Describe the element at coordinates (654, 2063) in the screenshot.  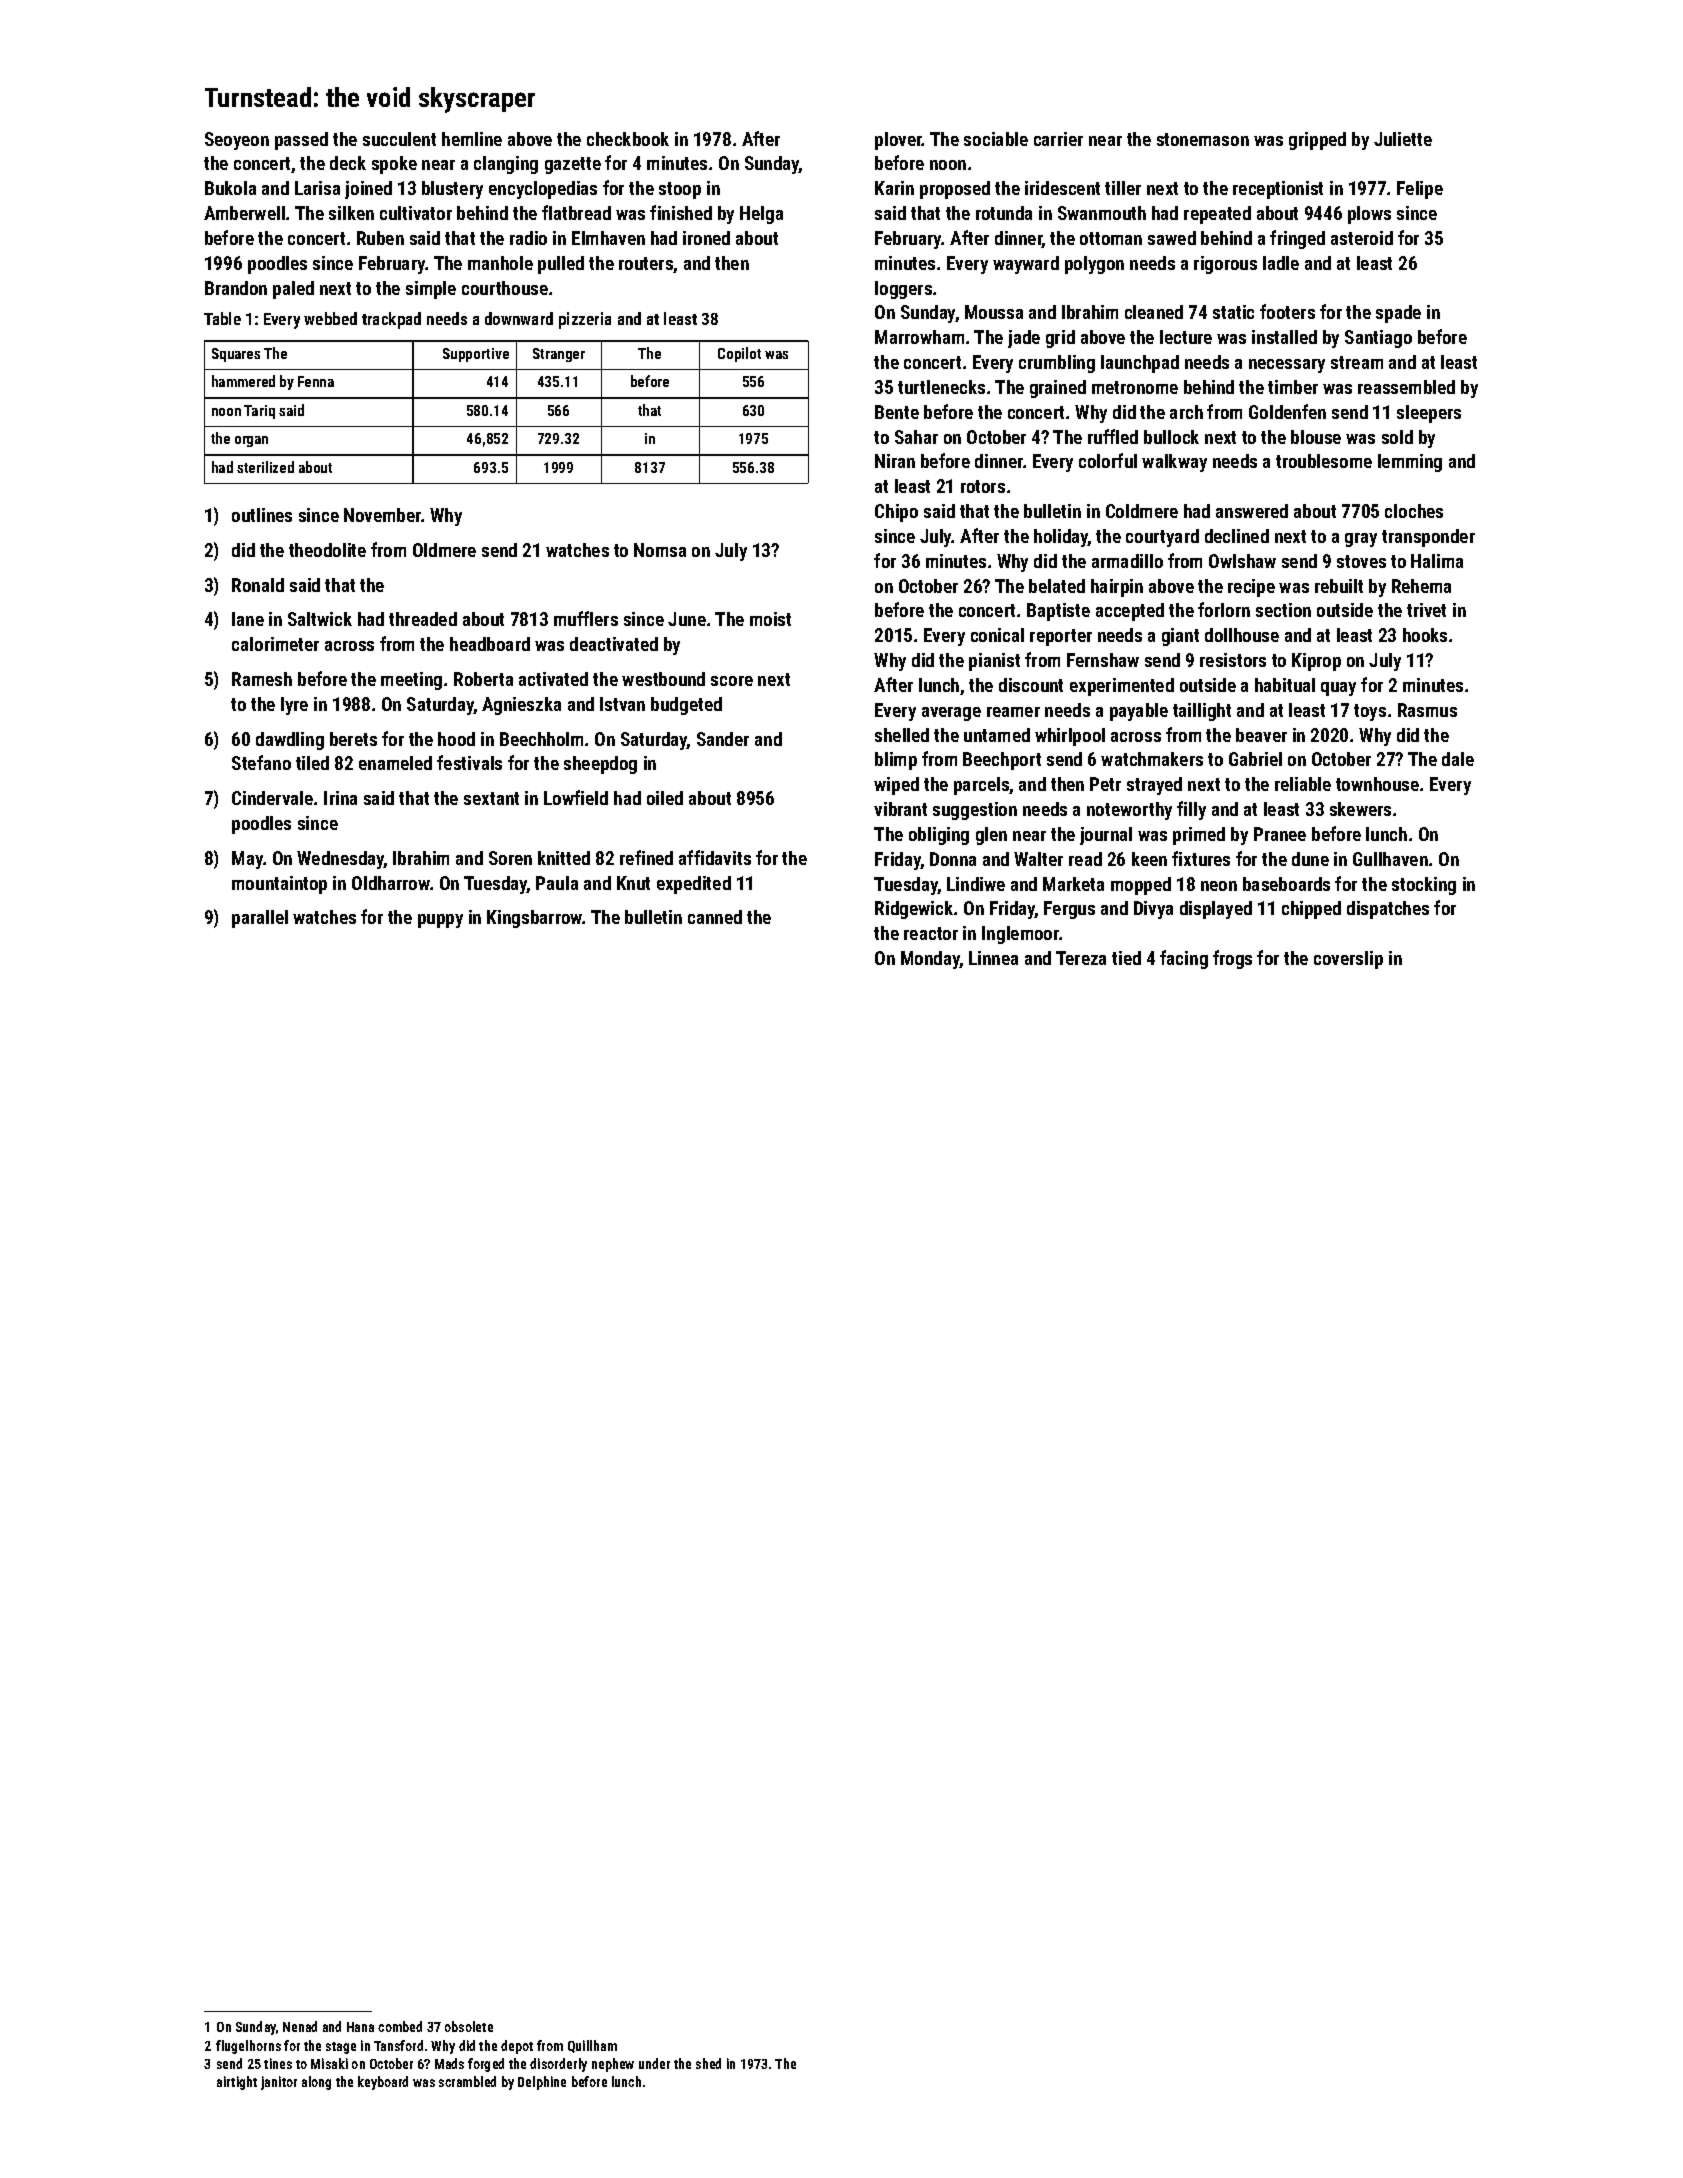
I see `under` at that location.
